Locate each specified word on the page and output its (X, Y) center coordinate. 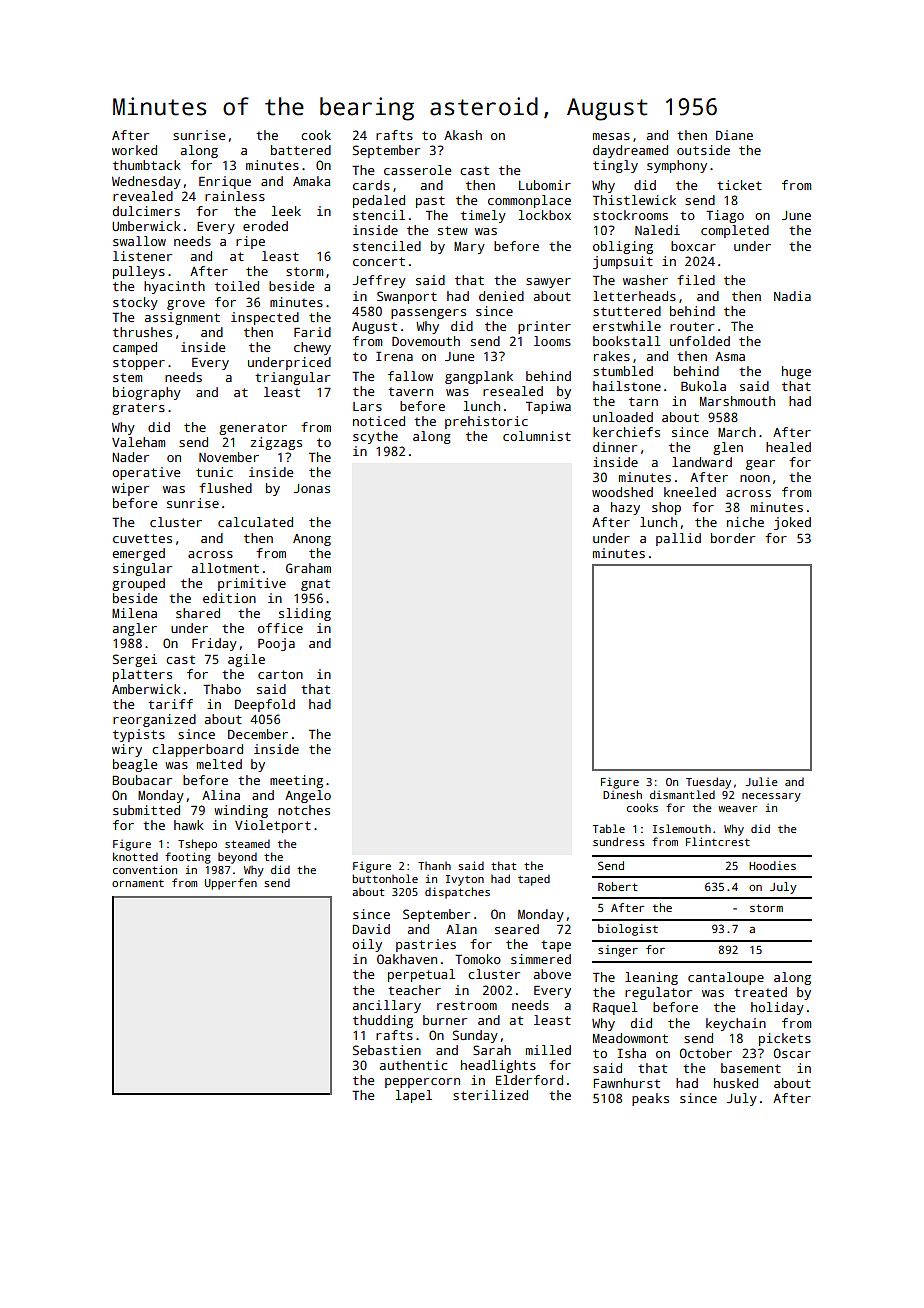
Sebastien (387, 1050)
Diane (734, 135)
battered (301, 150)
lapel (414, 1096)
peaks (650, 1099)
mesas (611, 136)
